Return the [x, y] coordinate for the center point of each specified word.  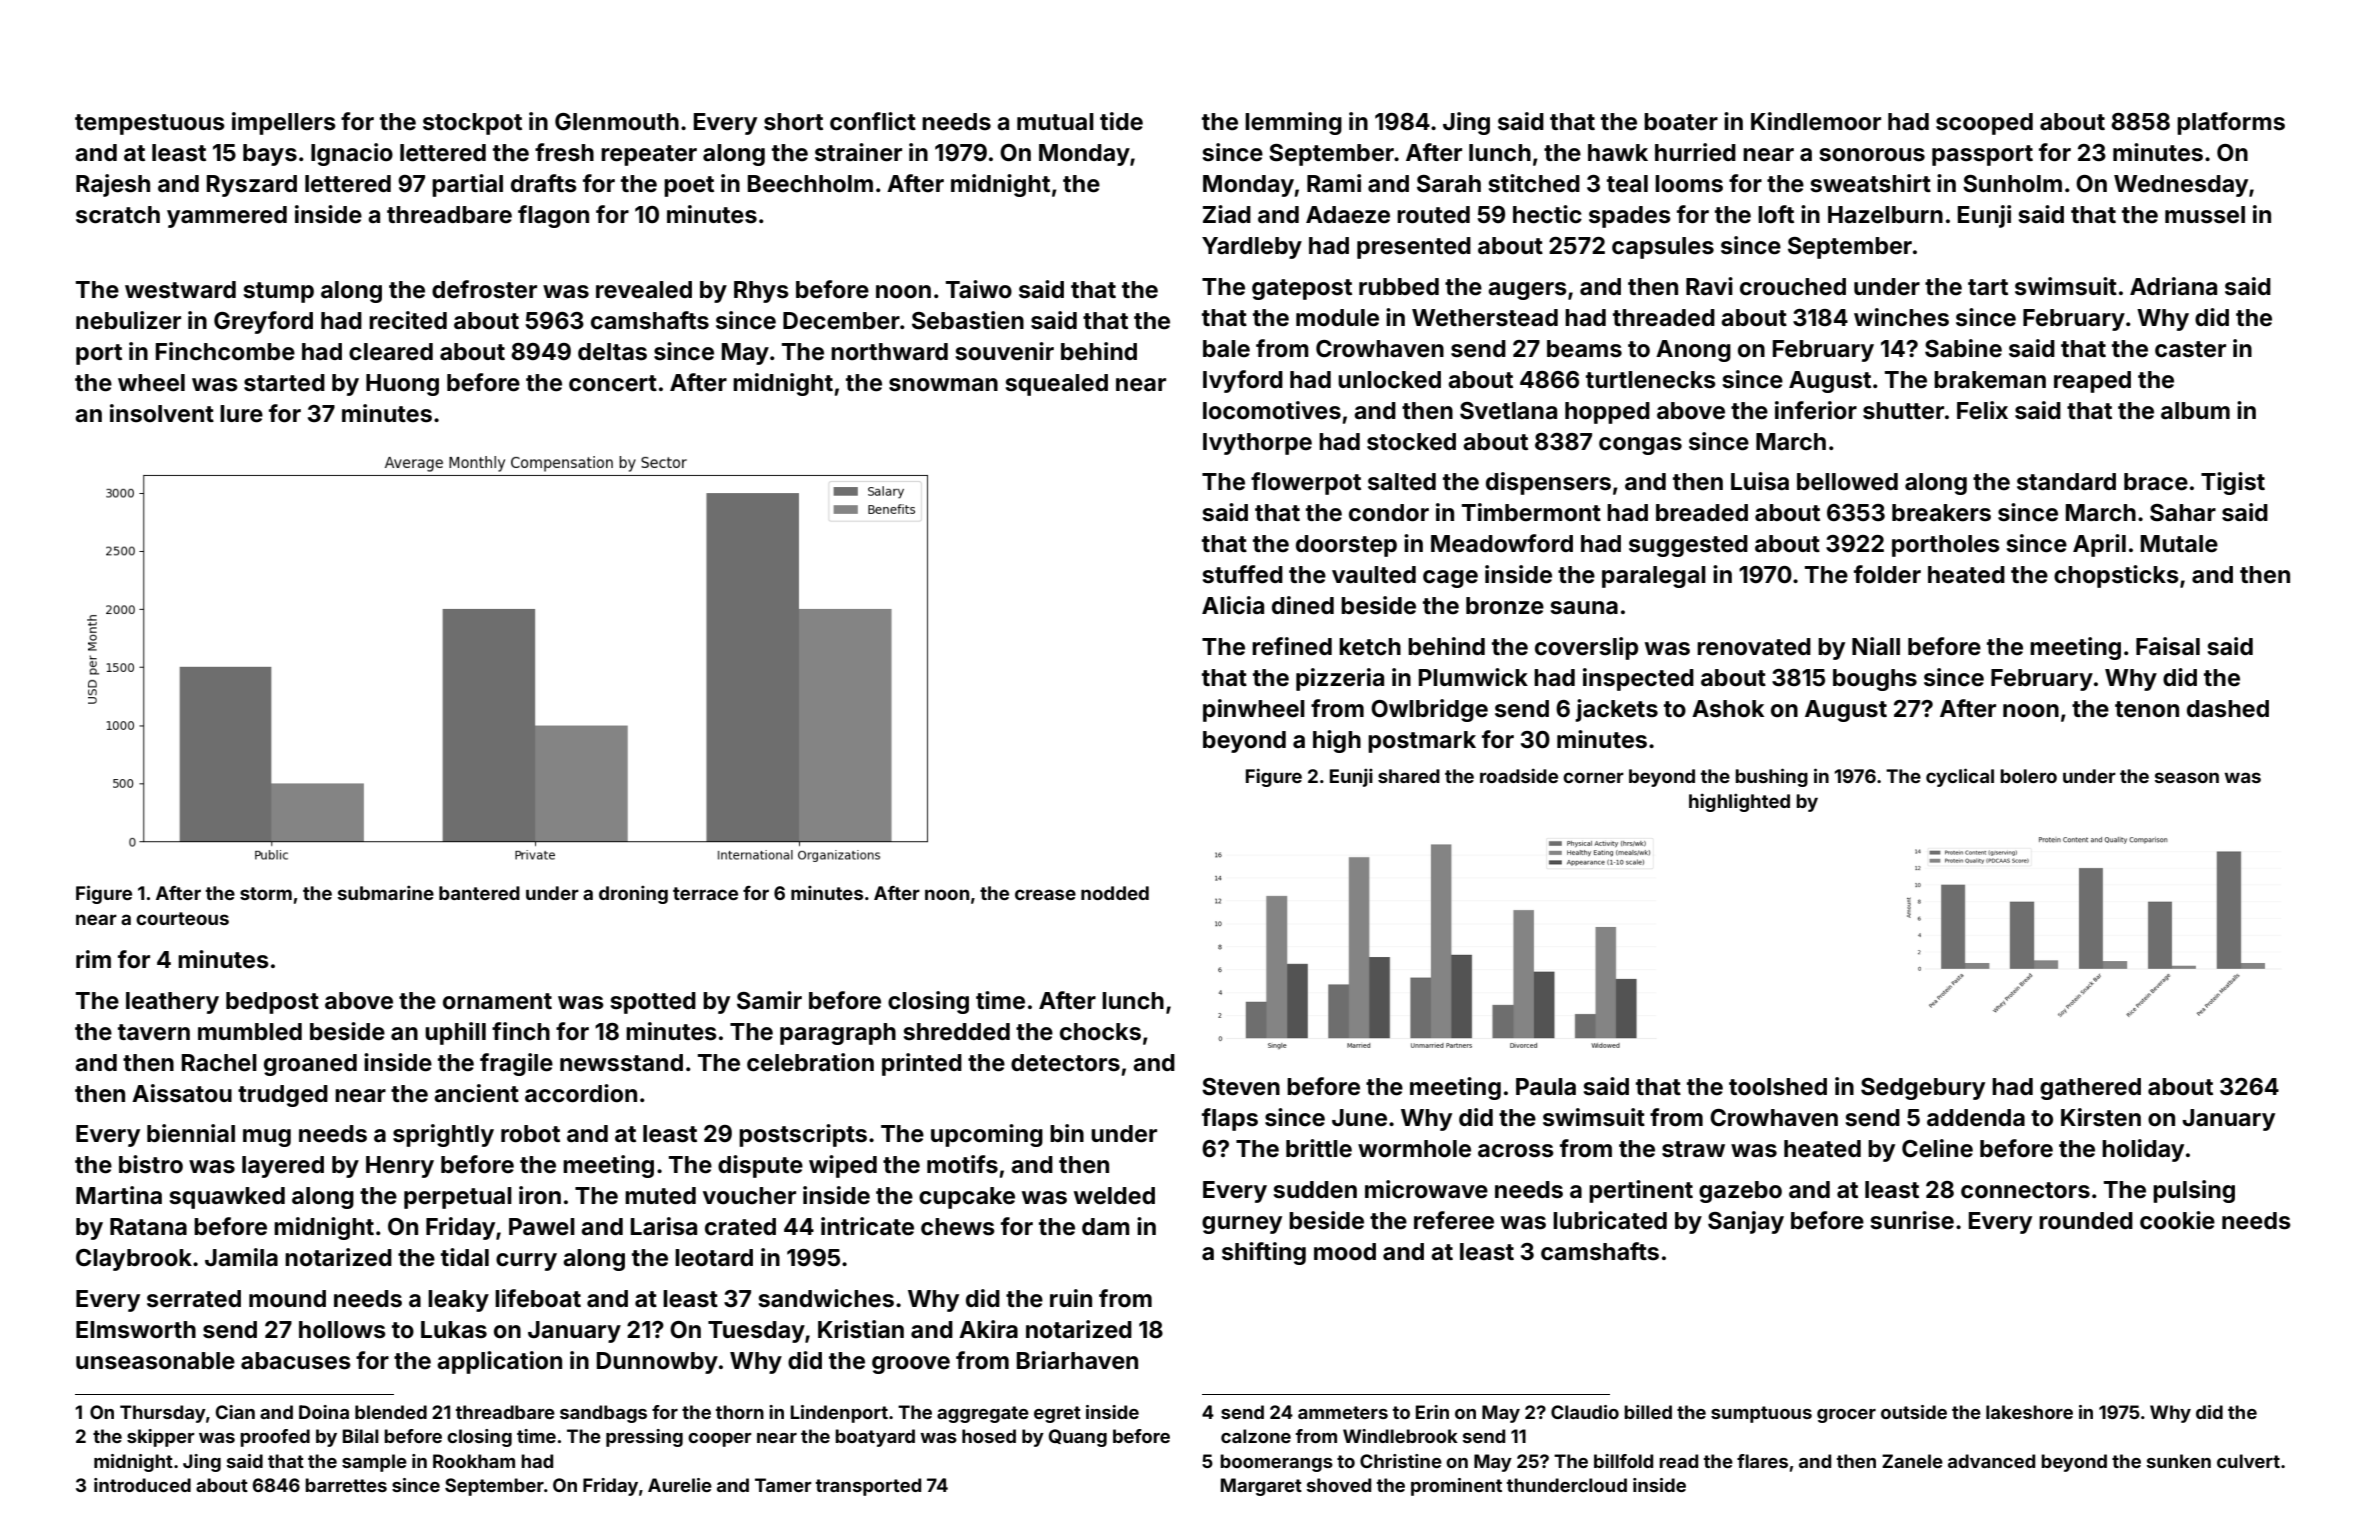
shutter [1903, 411]
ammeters [1343, 1412]
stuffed [1243, 574]
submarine [386, 893]
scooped [1984, 124]
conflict [873, 121]
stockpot [472, 124]
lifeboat [538, 1298]
